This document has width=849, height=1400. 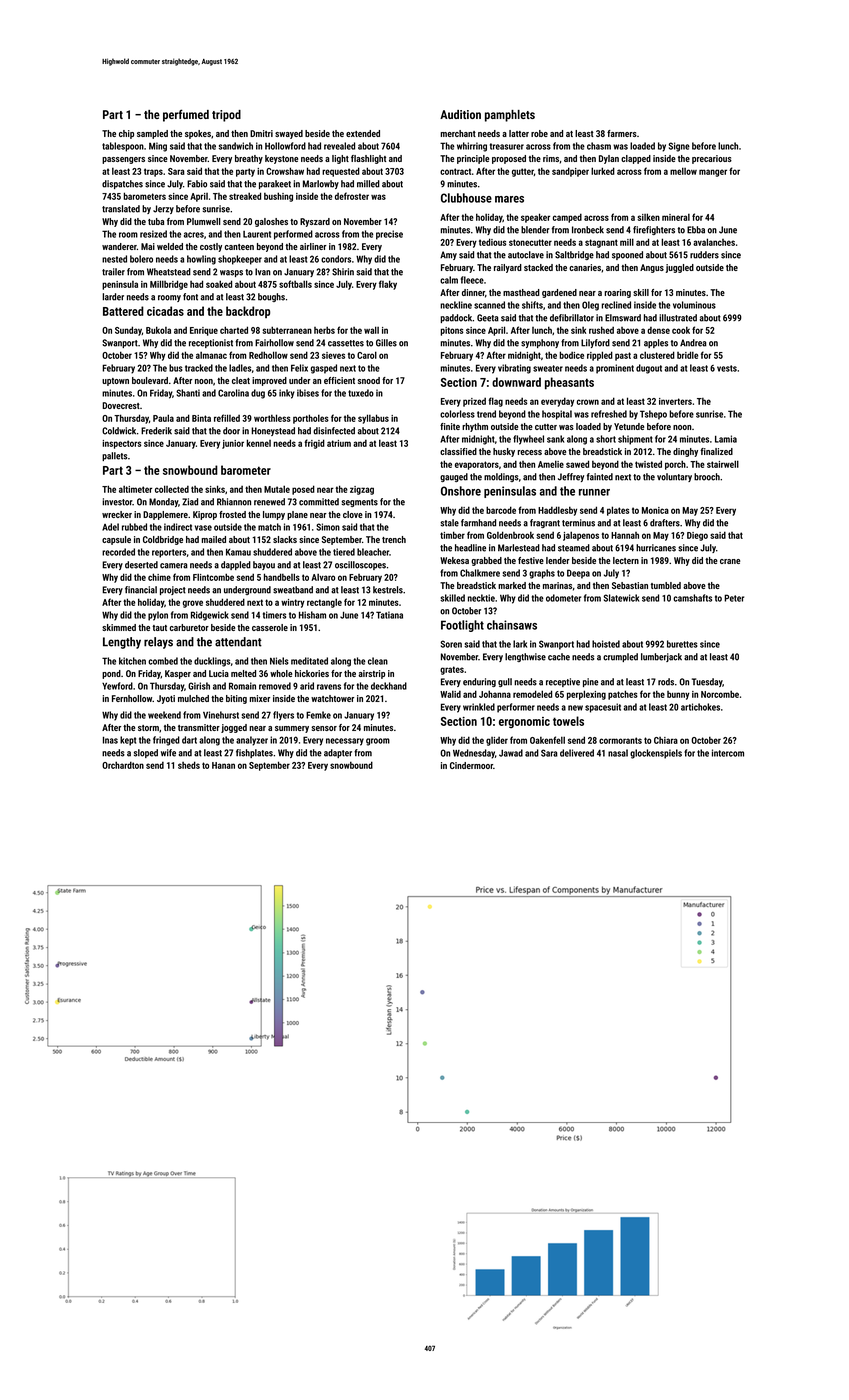 I want to click on Shirin, so click(x=343, y=272).
